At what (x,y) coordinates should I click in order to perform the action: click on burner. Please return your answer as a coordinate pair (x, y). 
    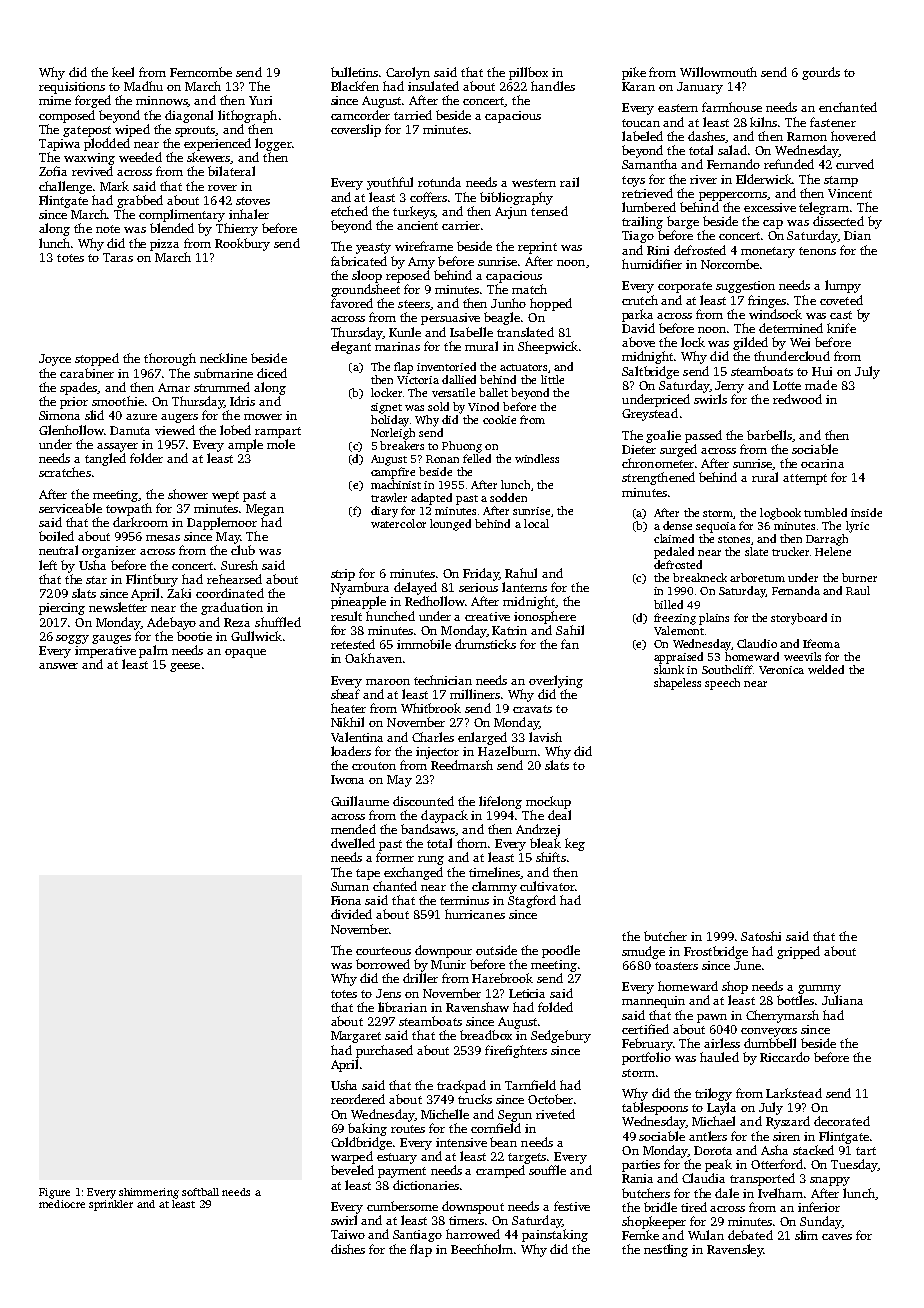
    Looking at the image, I should click on (859, 577).
